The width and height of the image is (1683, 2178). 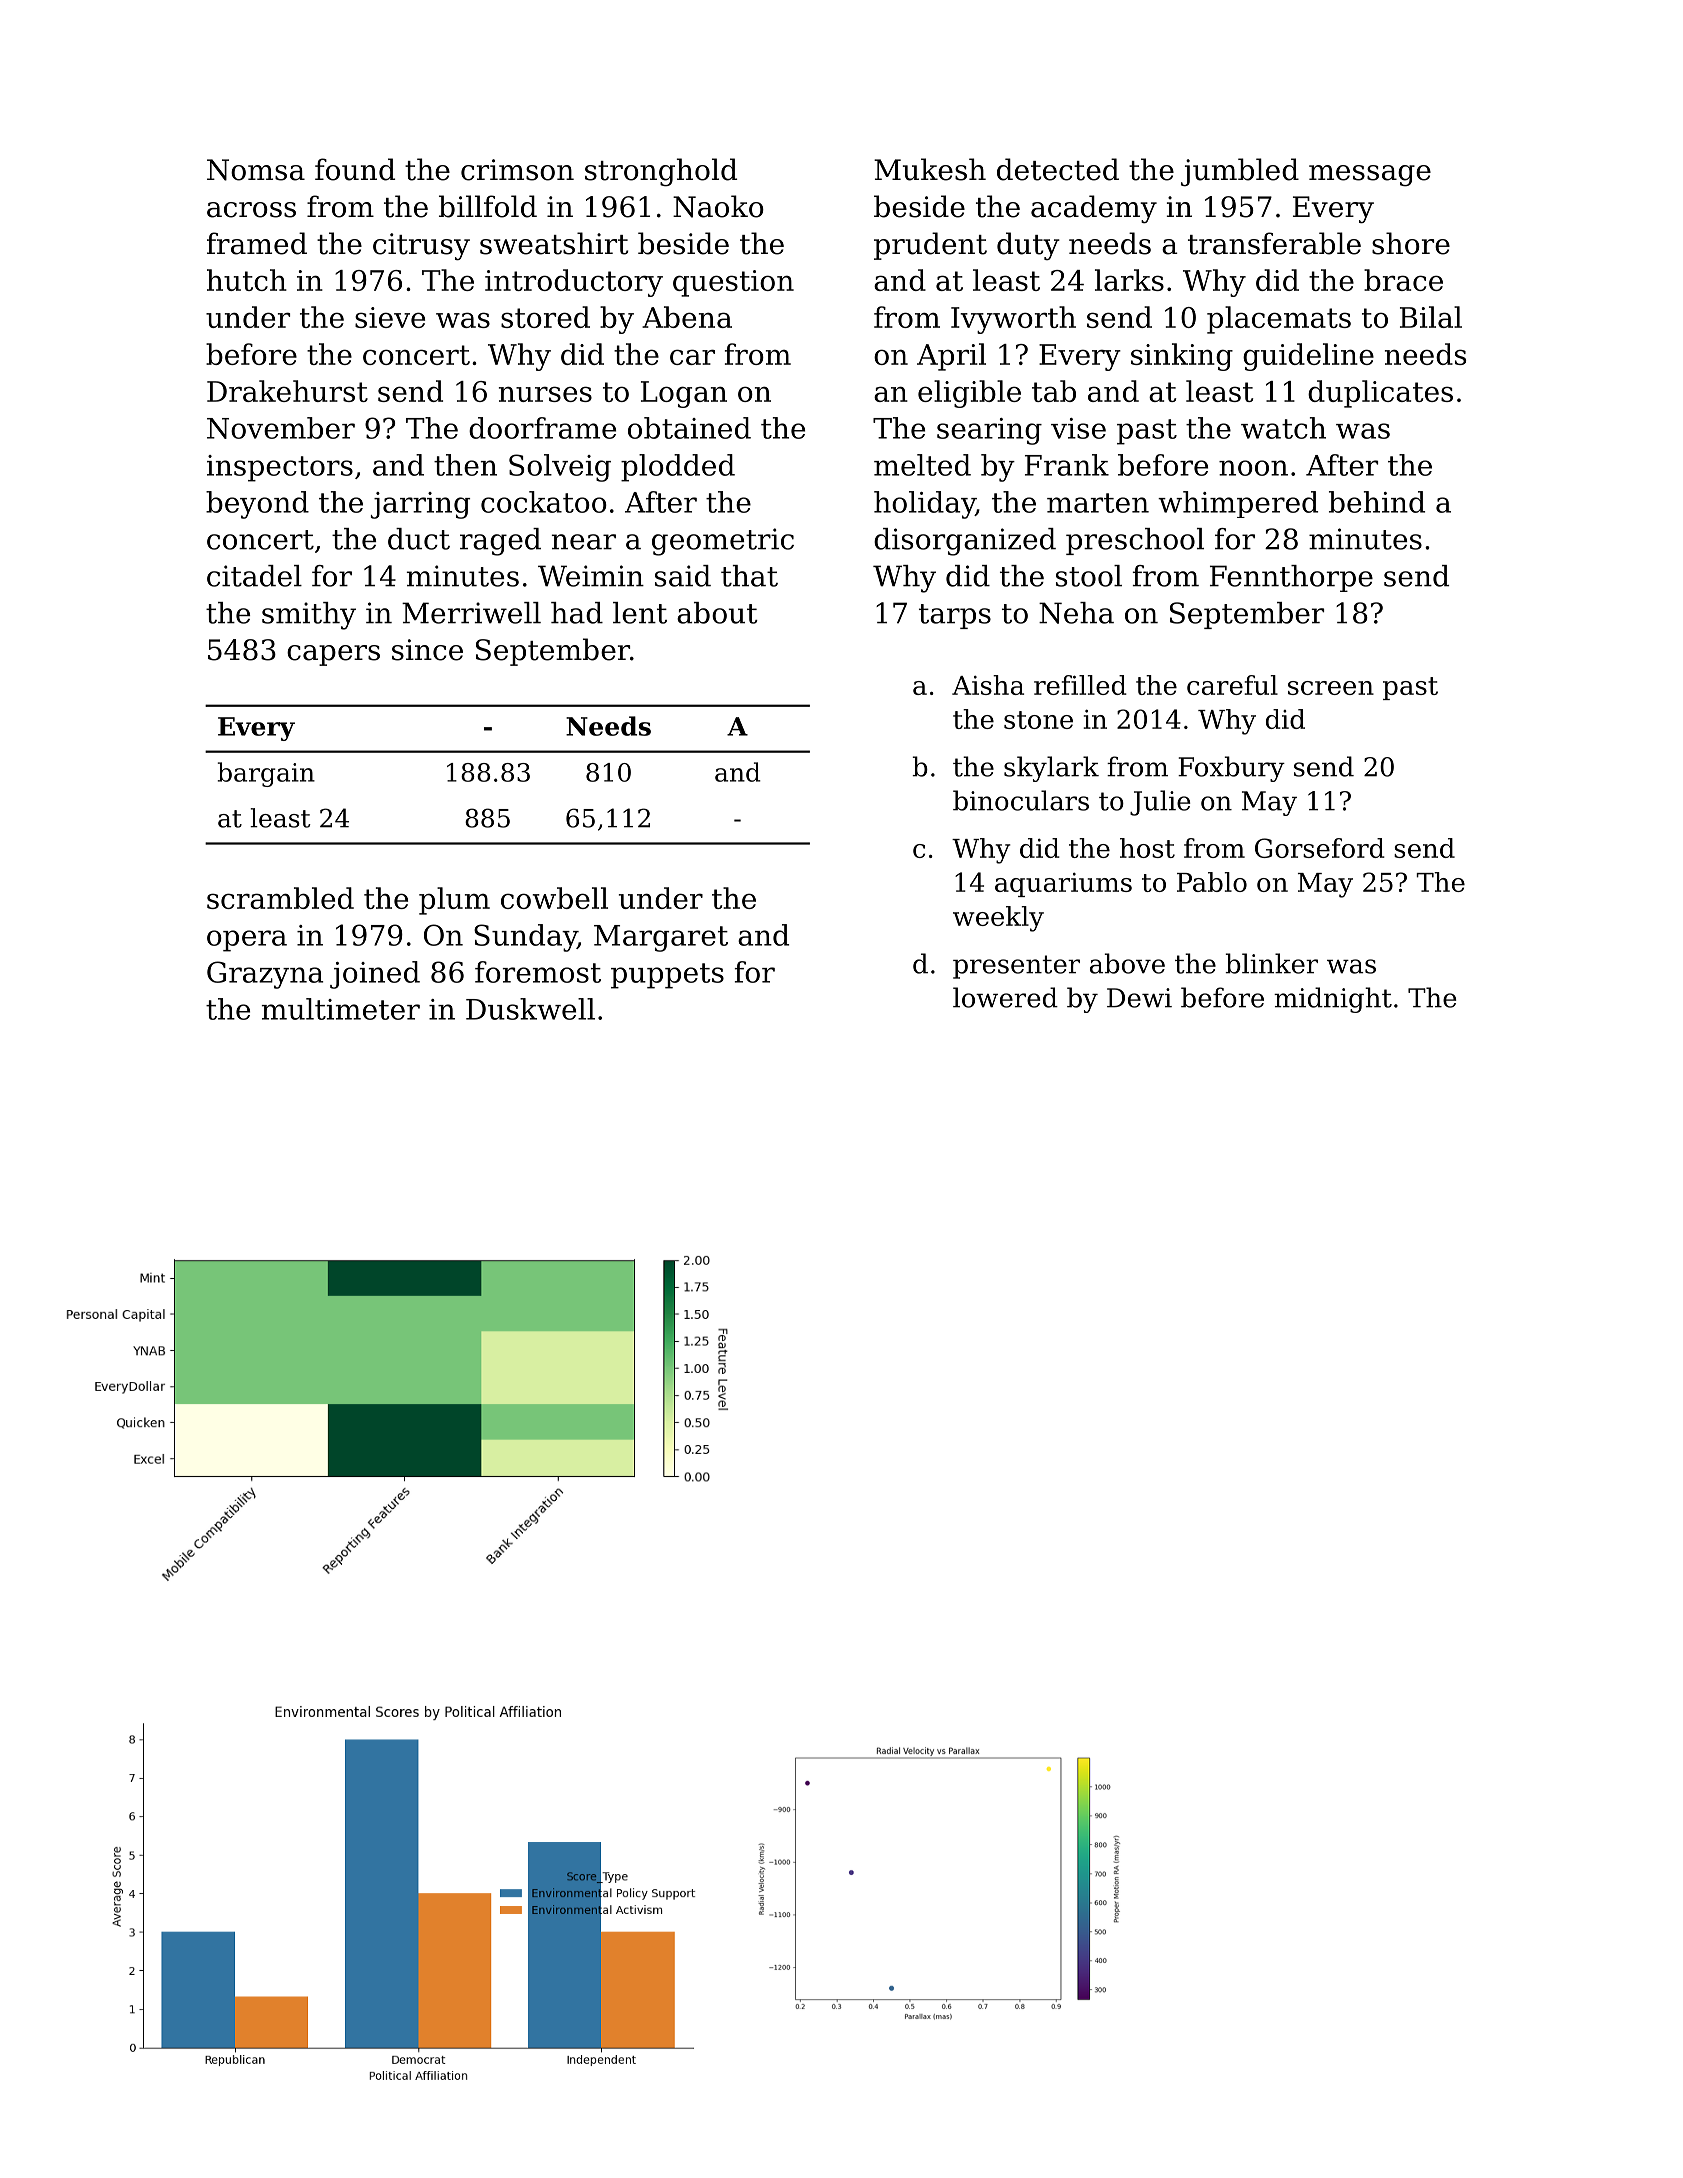 I want to click on stone, so click(x=1038, y=720).
